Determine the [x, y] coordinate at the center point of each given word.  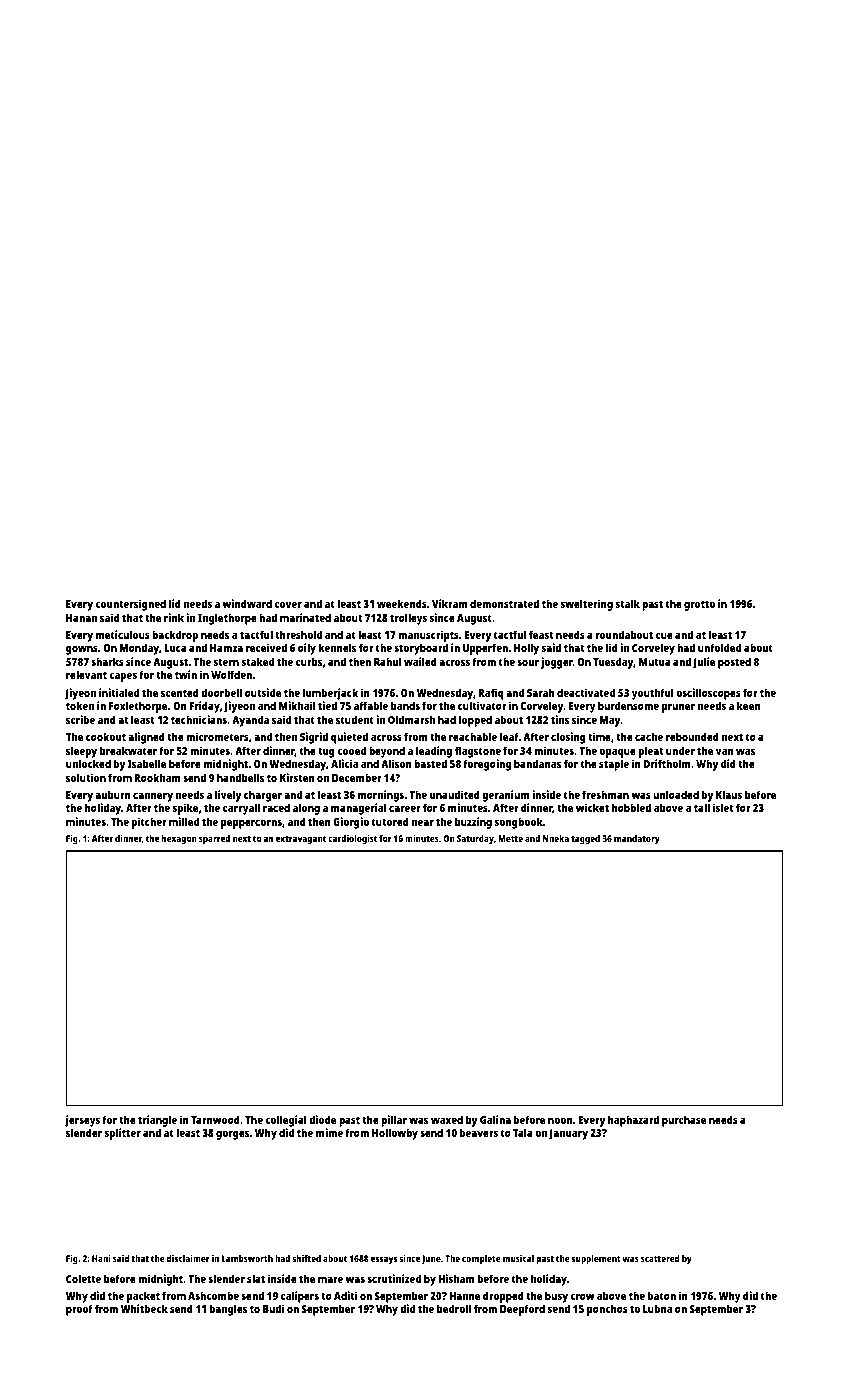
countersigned [130, 605]
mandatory [637, 839]
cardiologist [352, 839]
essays [384, 1260]
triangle [157, 1121]
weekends [402, 603]
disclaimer [188, 1258]
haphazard [633, 1121]
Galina [495, 1119]
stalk [628, 603]
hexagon [179, 839]
